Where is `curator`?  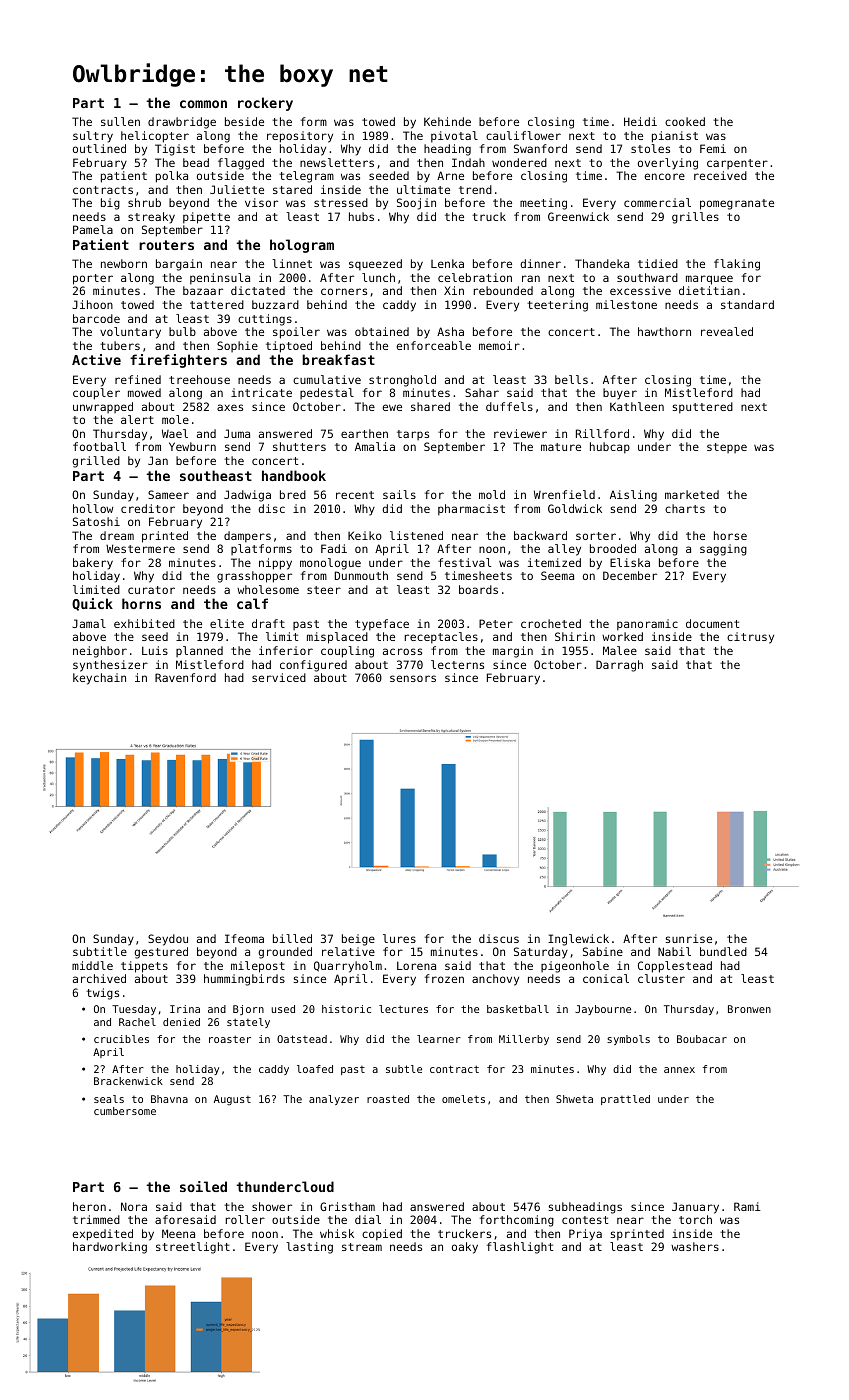 curator is located at coordinates (151, 590).
